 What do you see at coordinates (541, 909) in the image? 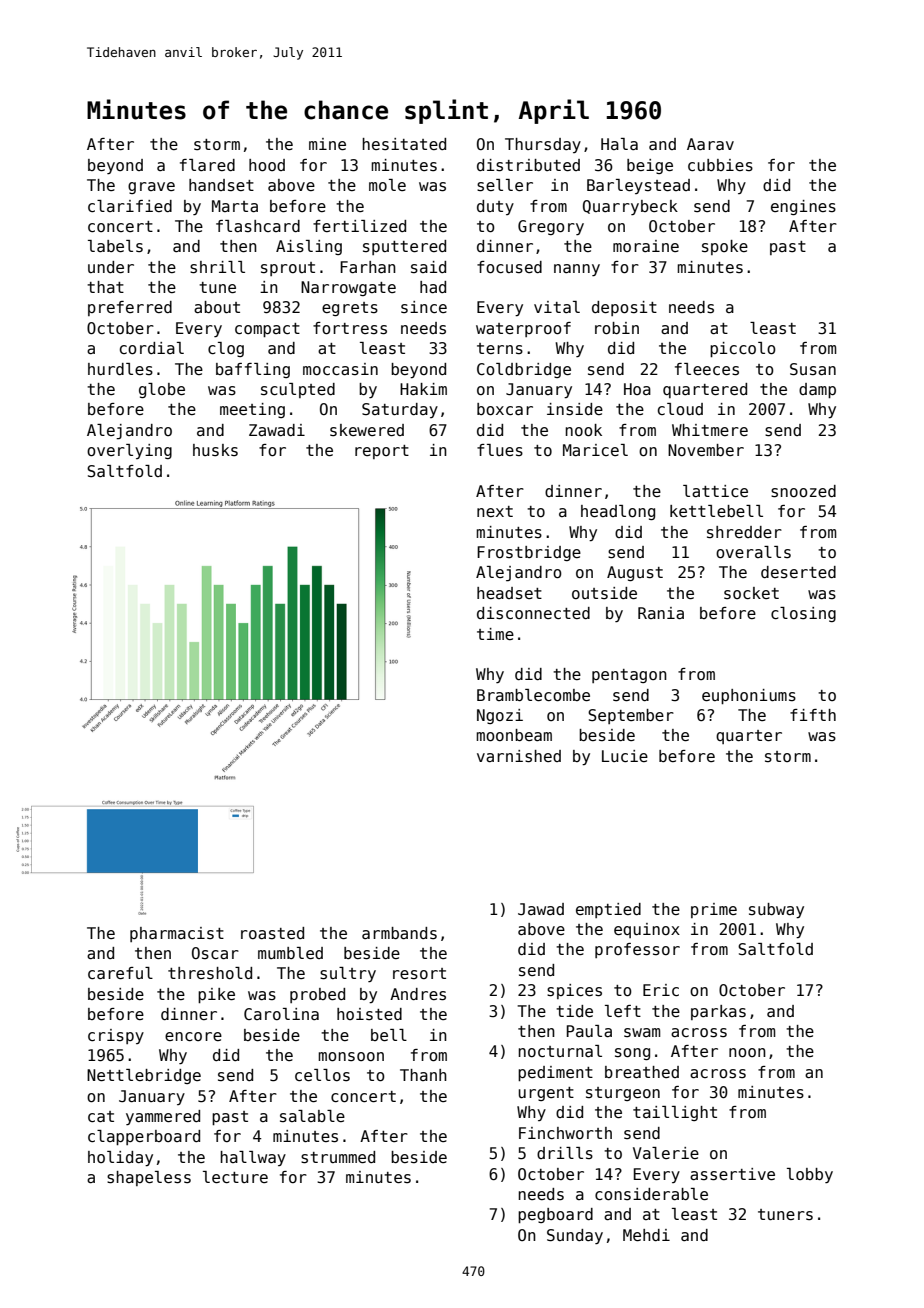
I see `Jawad` at bounding box center [541, 909].
